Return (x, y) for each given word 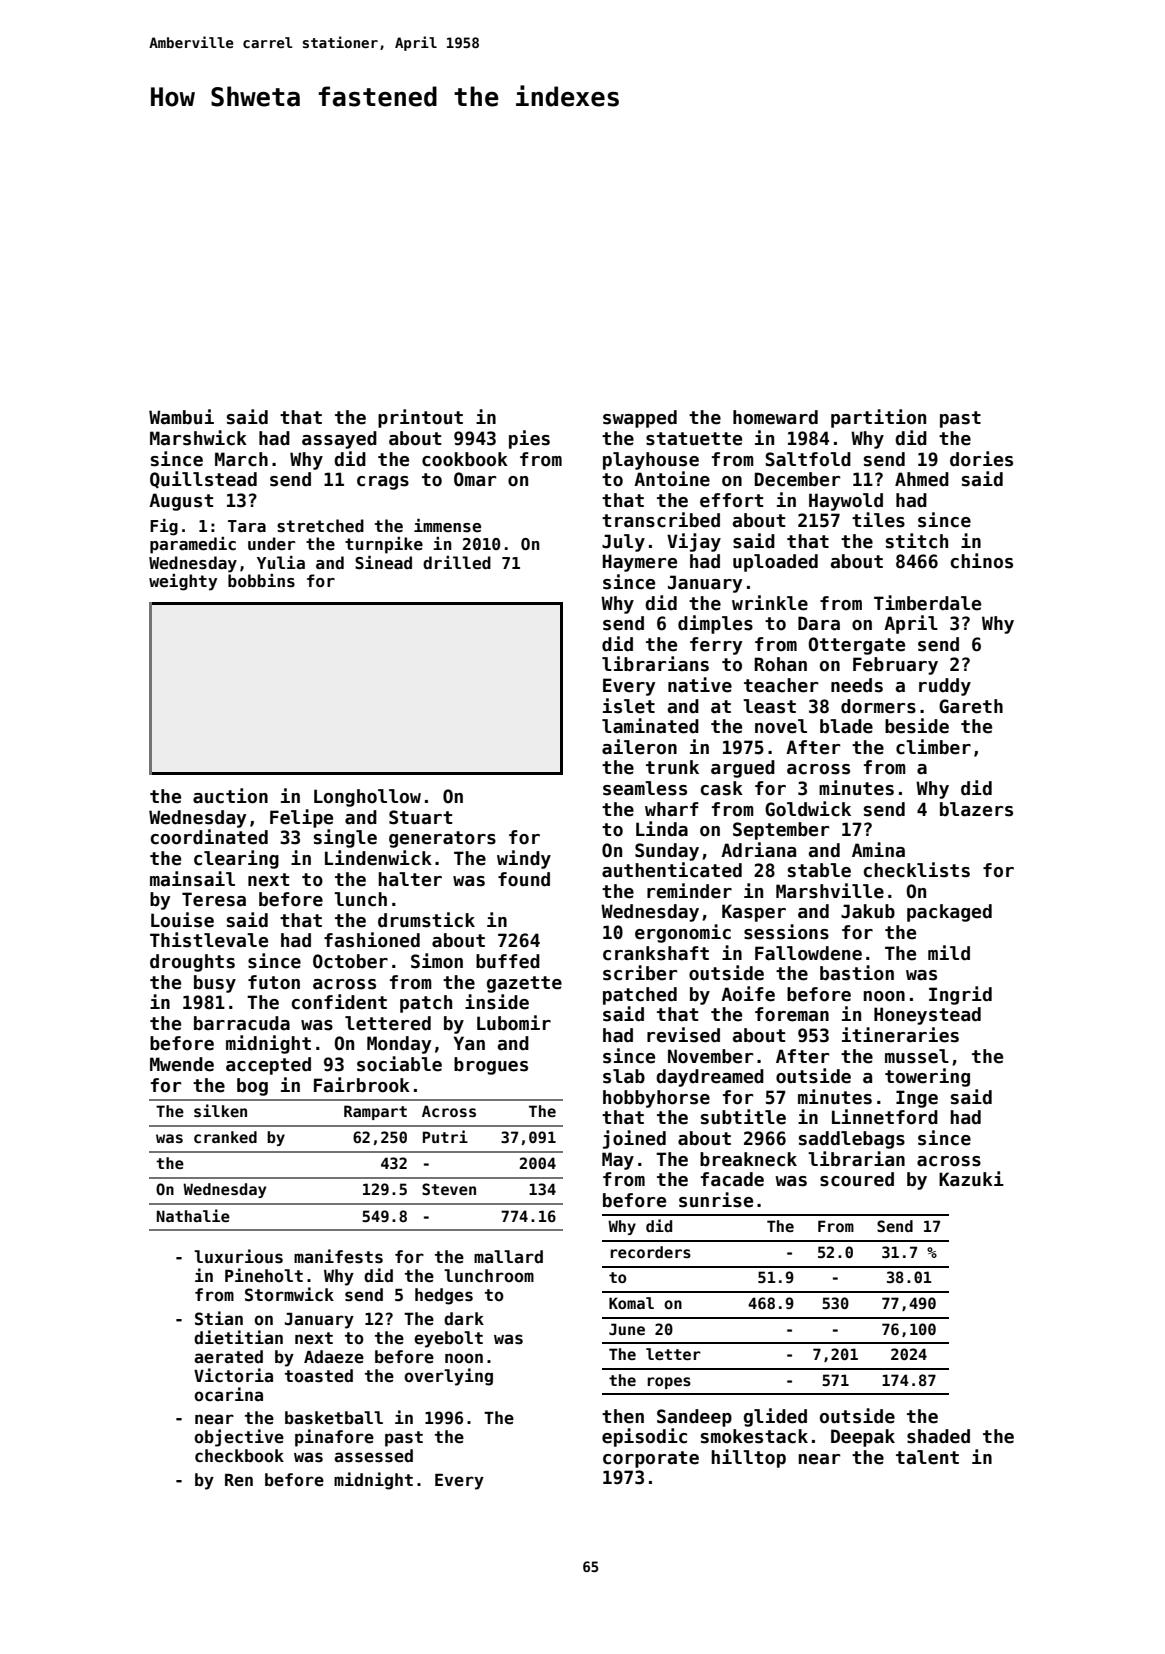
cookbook (465, 459)
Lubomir (514, 1023)
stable (819, 870)
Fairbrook (362, 1085)
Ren (239, 1480)
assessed (373, 1456)
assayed (339, 440)
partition (878, 418)
